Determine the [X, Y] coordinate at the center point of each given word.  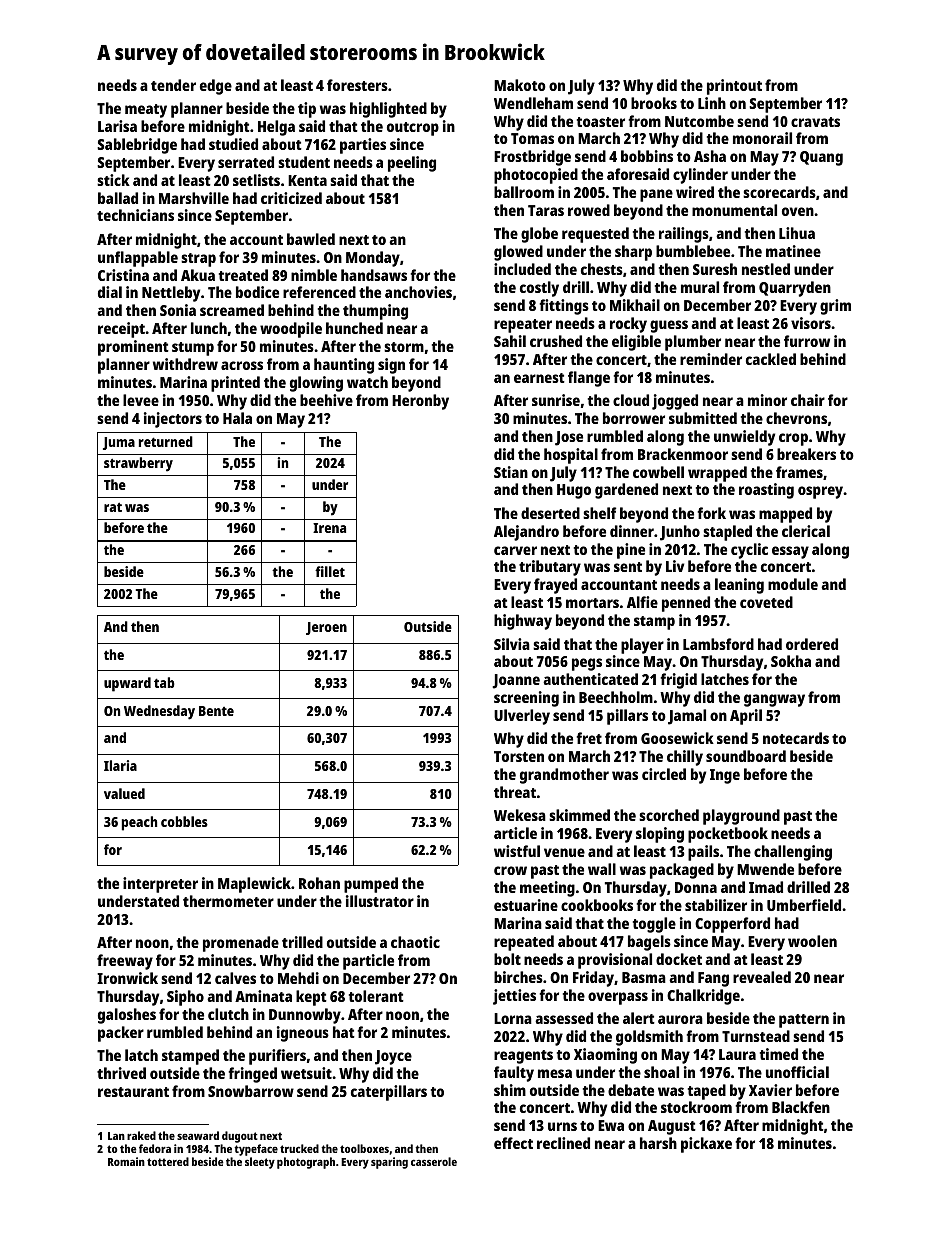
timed [779, 1054]
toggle [654, 925]
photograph [306, 1163]
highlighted [388, 110]
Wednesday [159, 712]
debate [631, 1090]
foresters [357, 85]
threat [515, 792]
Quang [821, 158]
